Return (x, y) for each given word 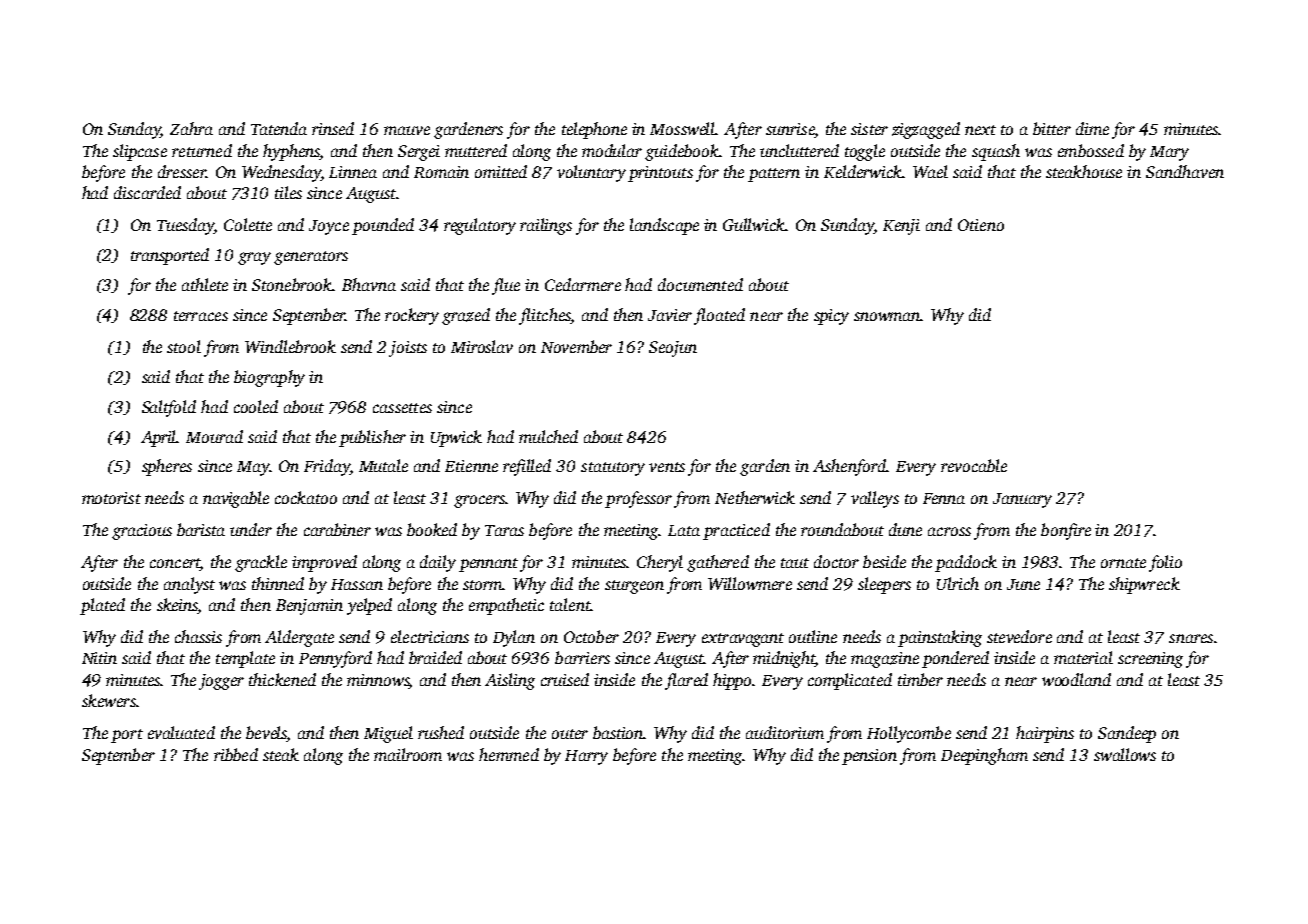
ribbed (236, 754)
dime (1092, 128)
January (1022, 500)
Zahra (191, 128)
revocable (974, 465)
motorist (111, 498)
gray (254, 258)
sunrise (790, 130)
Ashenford (850, 467)
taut (795, 563)
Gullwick (754, 224)
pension (869, 757)
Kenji (901, 227)
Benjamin (309, 607)
